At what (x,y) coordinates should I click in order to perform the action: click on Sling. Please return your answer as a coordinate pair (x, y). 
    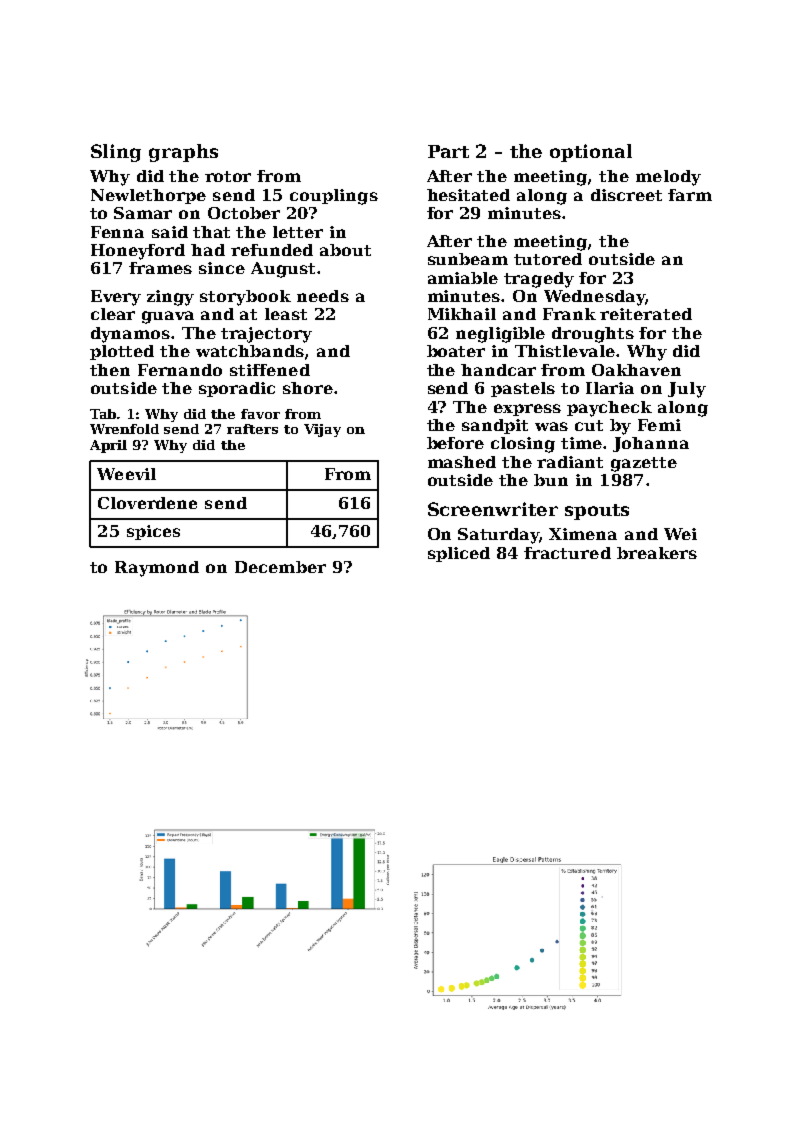
    Looking at the image, I should click on (116, 153).
